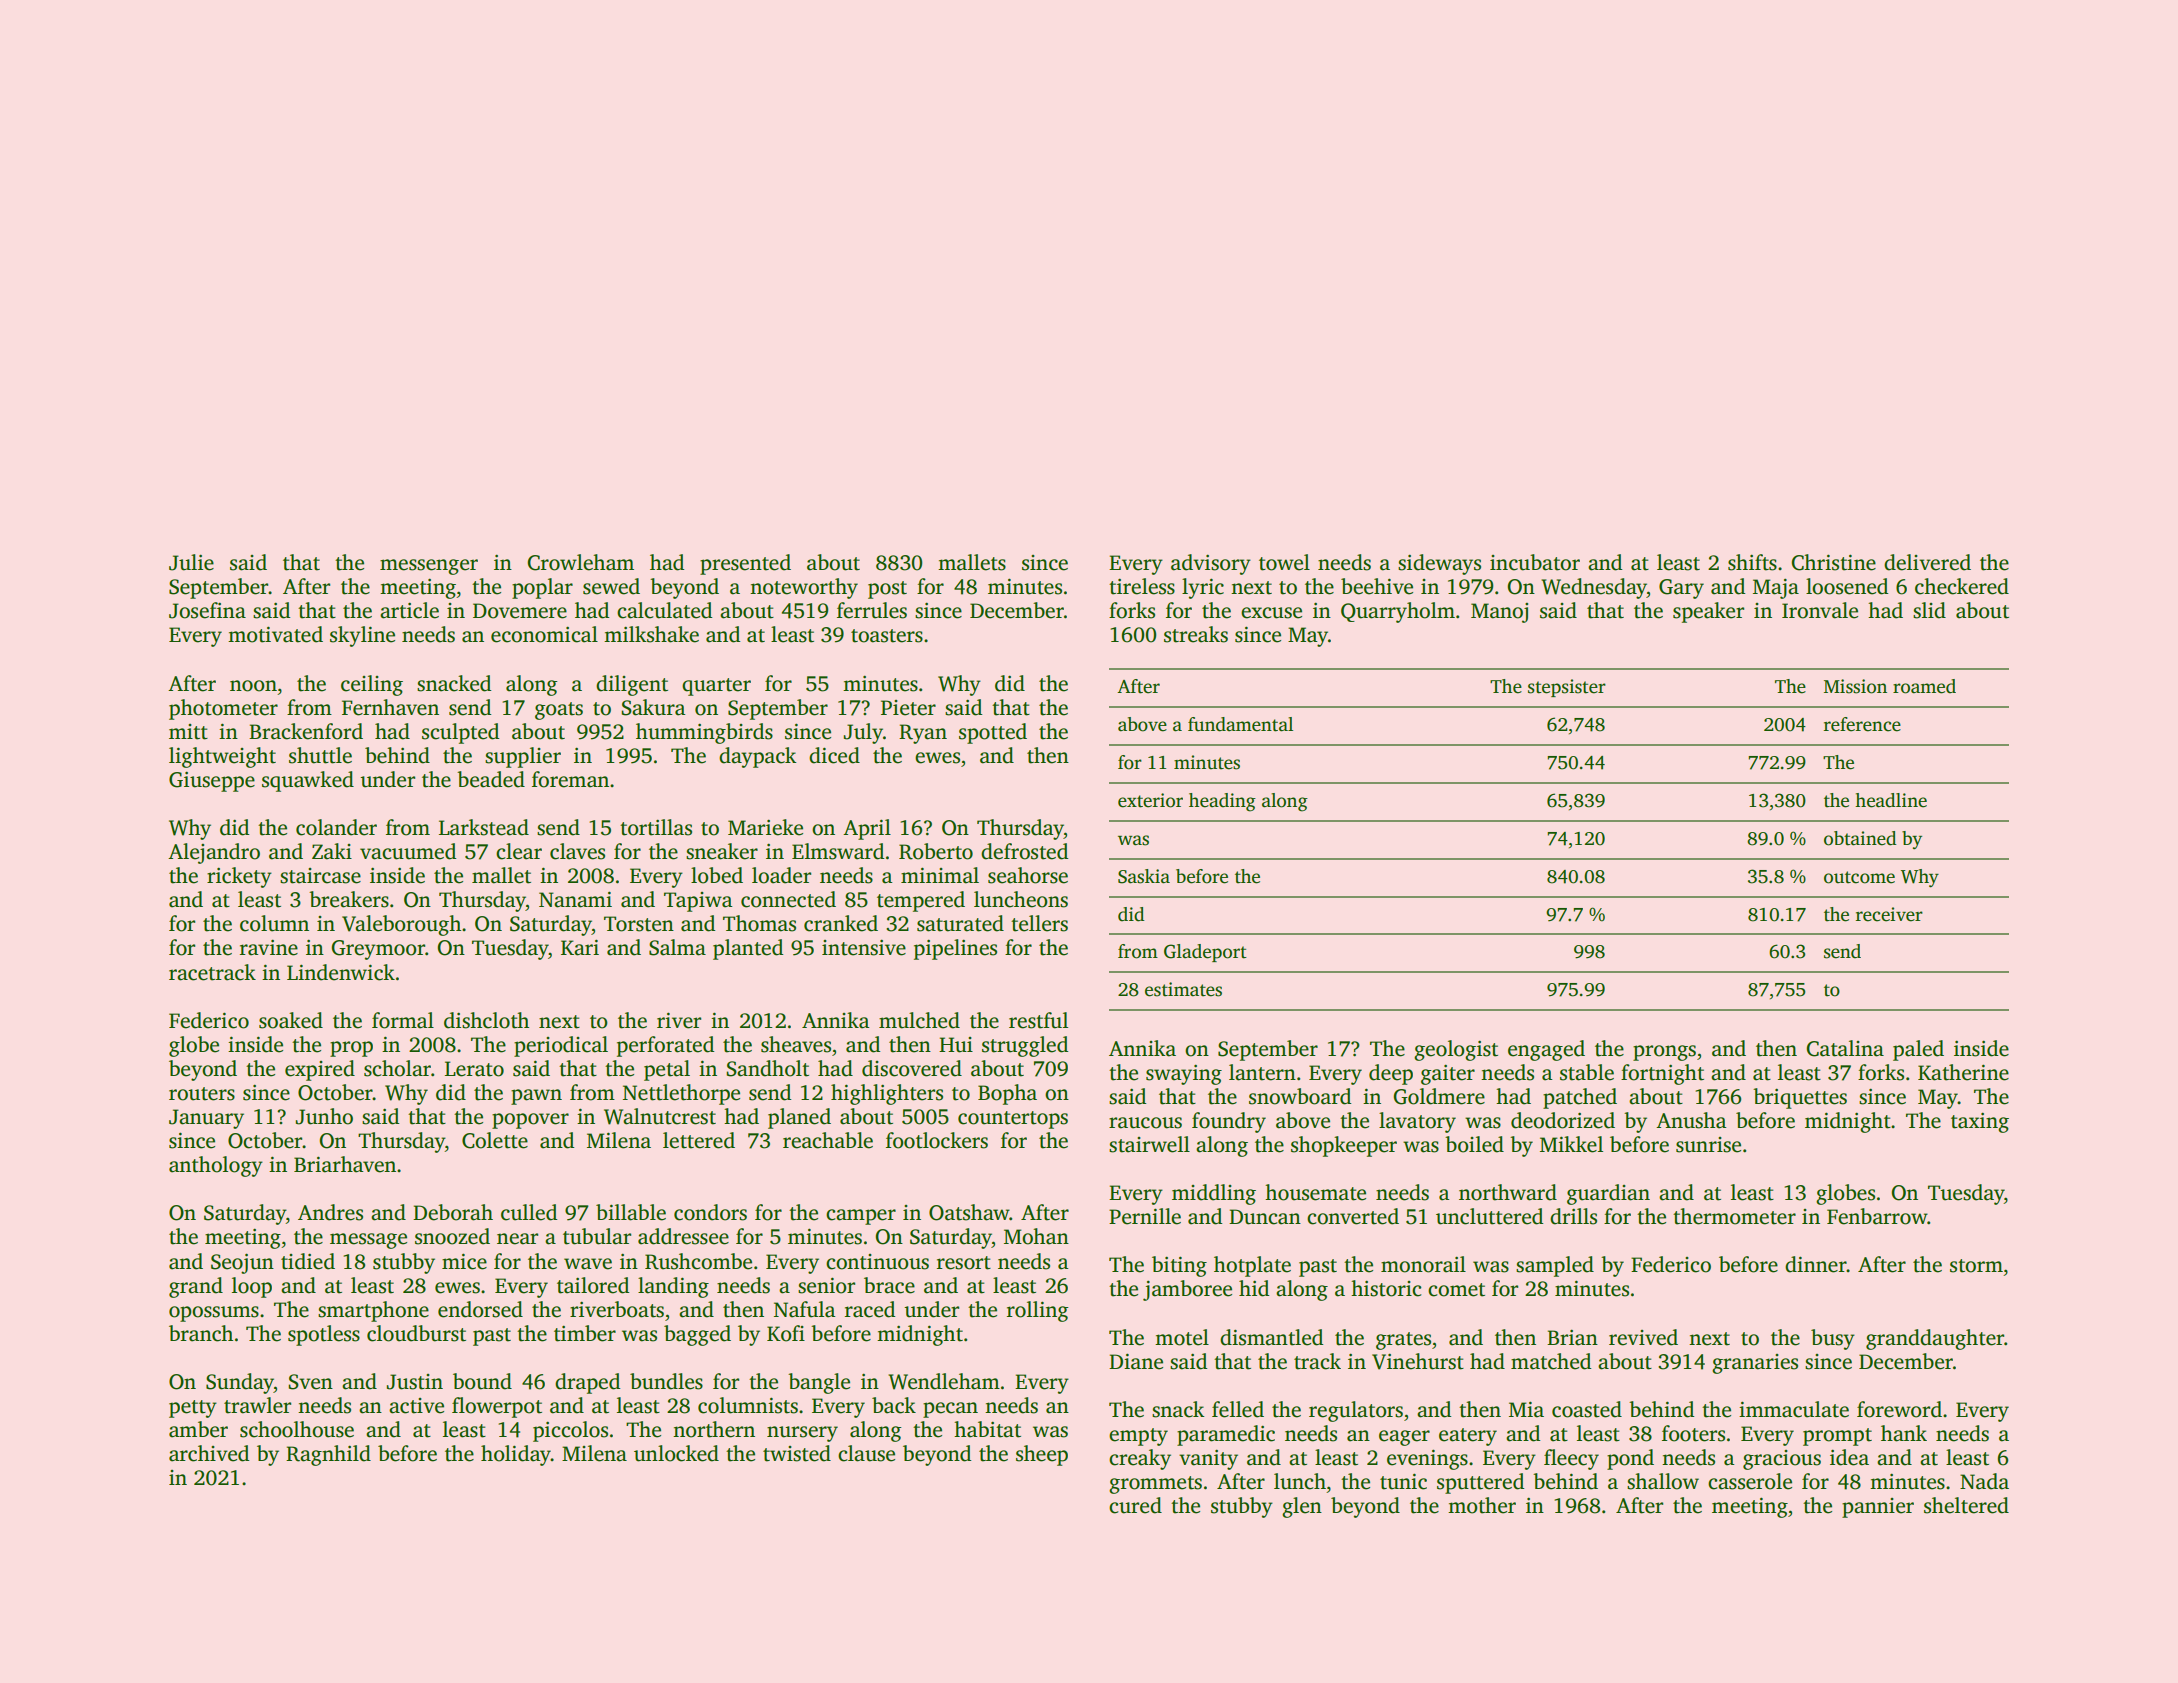 This screenshot has width=2178, height=1683. Describe the element at coordinates (993, 733) in the screenshot. I see `spotted` at that location.
